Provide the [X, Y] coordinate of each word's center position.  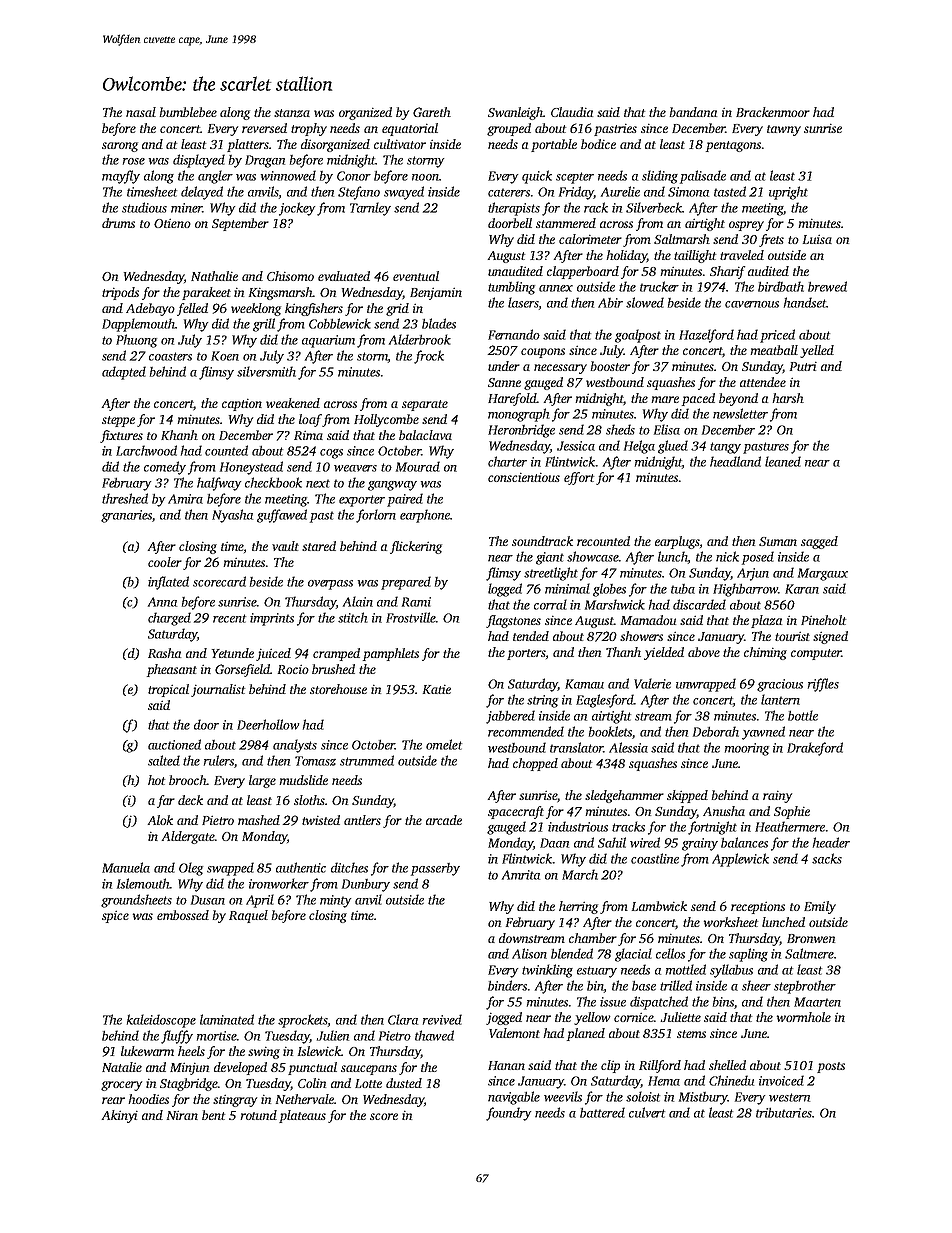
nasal [141, 112]
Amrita [521, 875]
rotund [258, 1115]
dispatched [659, 1003]
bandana [693, 112]
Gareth [432, 112]
